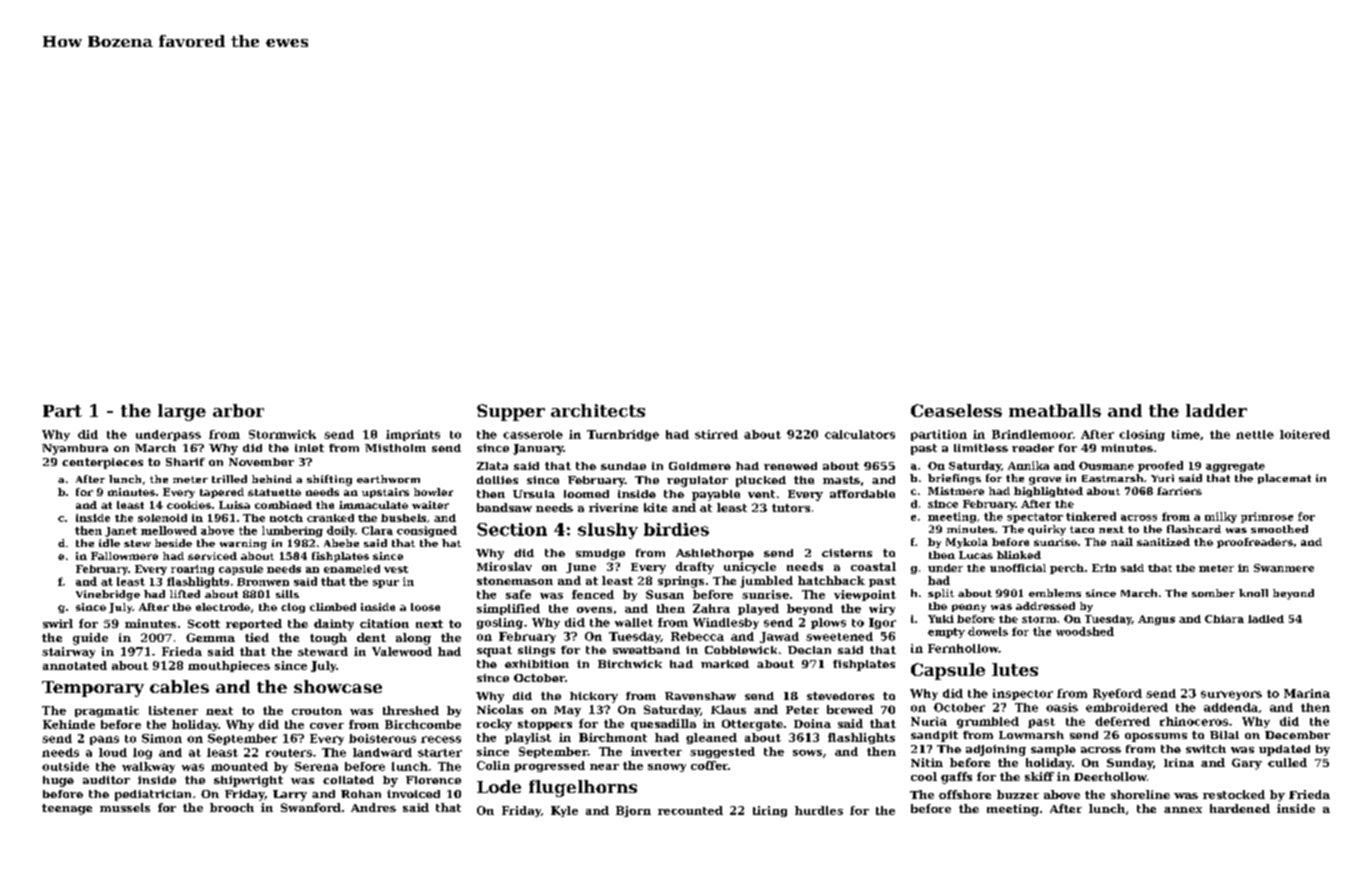 This screenshot has height=887, width=1372. What do you see at coordinates (770, 811) in the screenshot?
I see `tiring` at bounding box center [770, 811].
